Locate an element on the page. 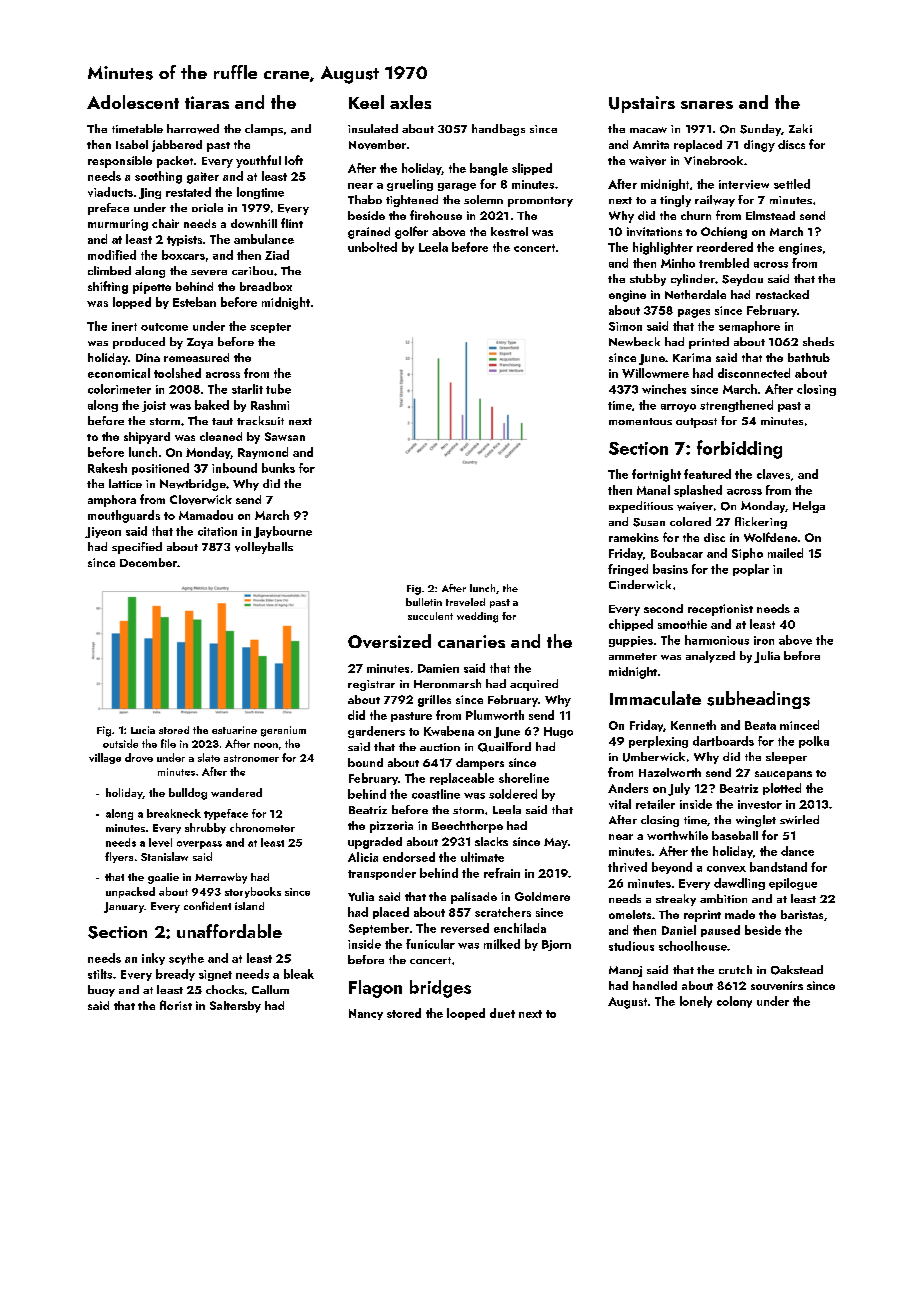 Image resolution: width=924 pixels, height=1308 pixels. snares is located at coordinates (707, 105).
